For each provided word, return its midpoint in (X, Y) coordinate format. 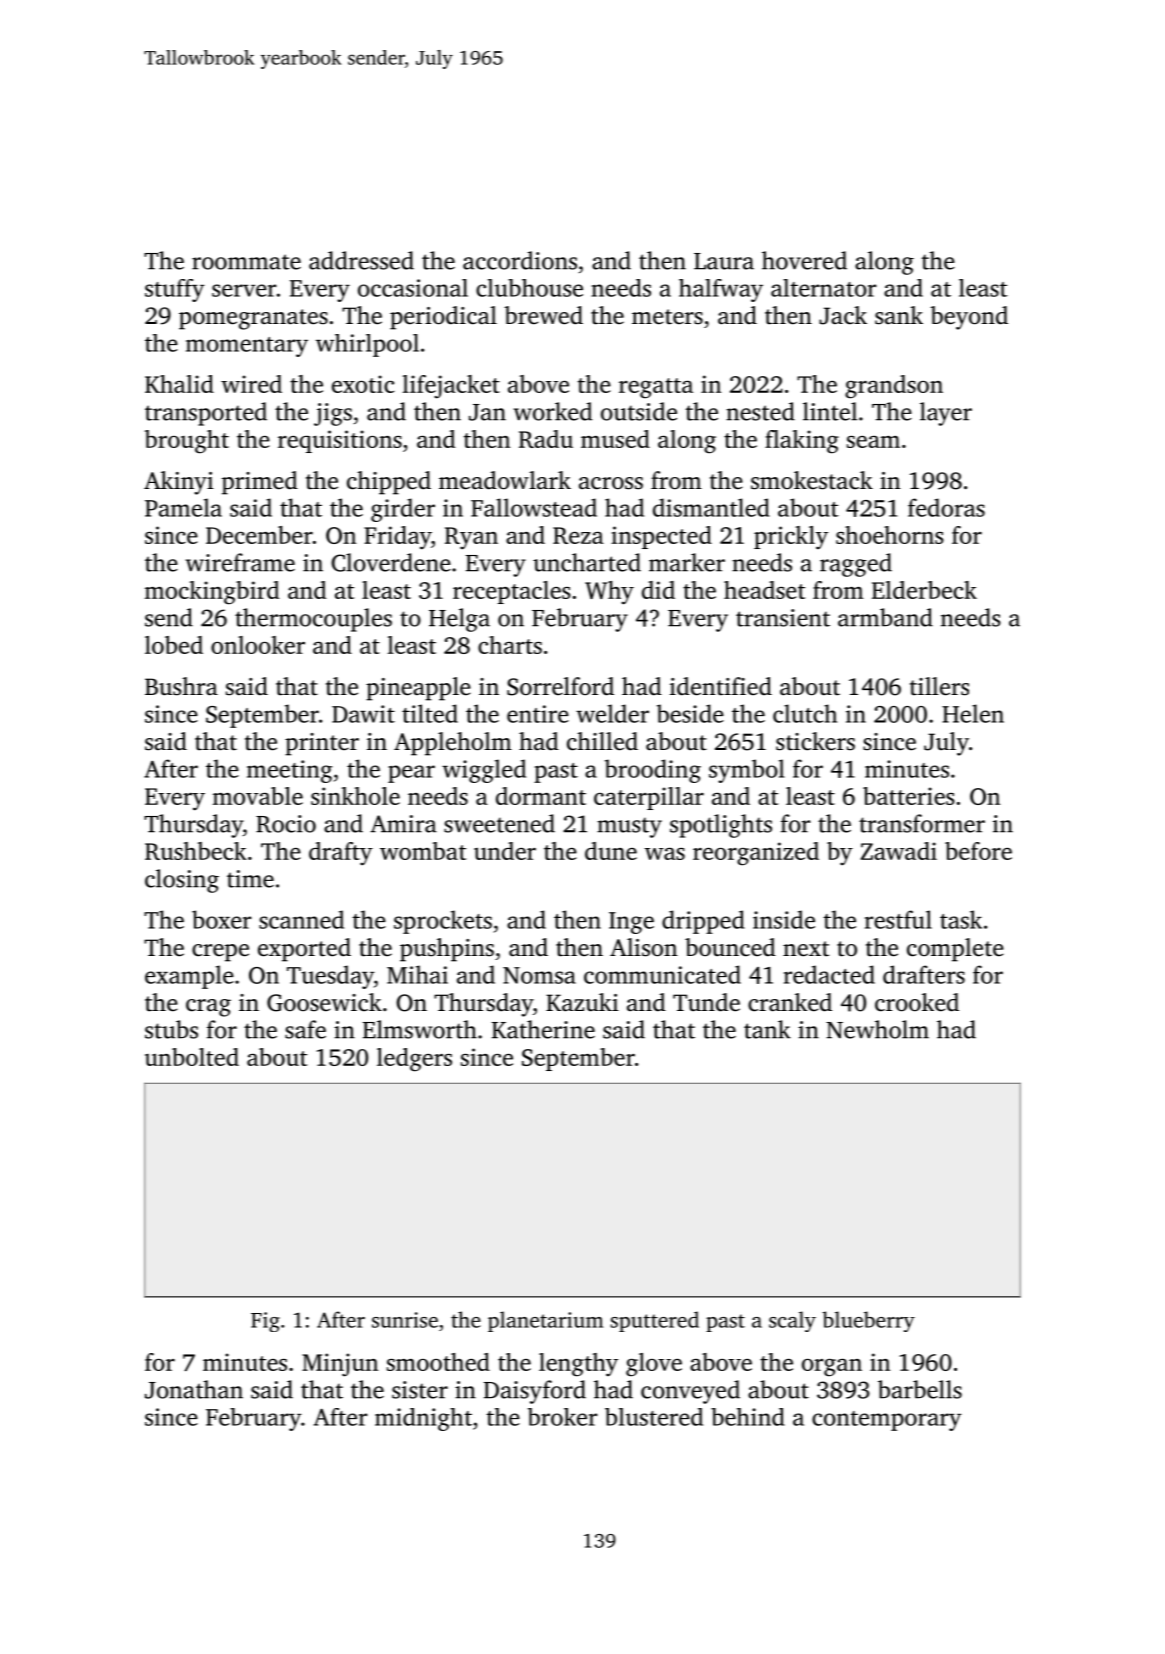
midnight (423, 1419)
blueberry (868, 1321)
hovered (804, 260)
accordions (520, 260)
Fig (265, 1322)
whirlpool (367, 345)
